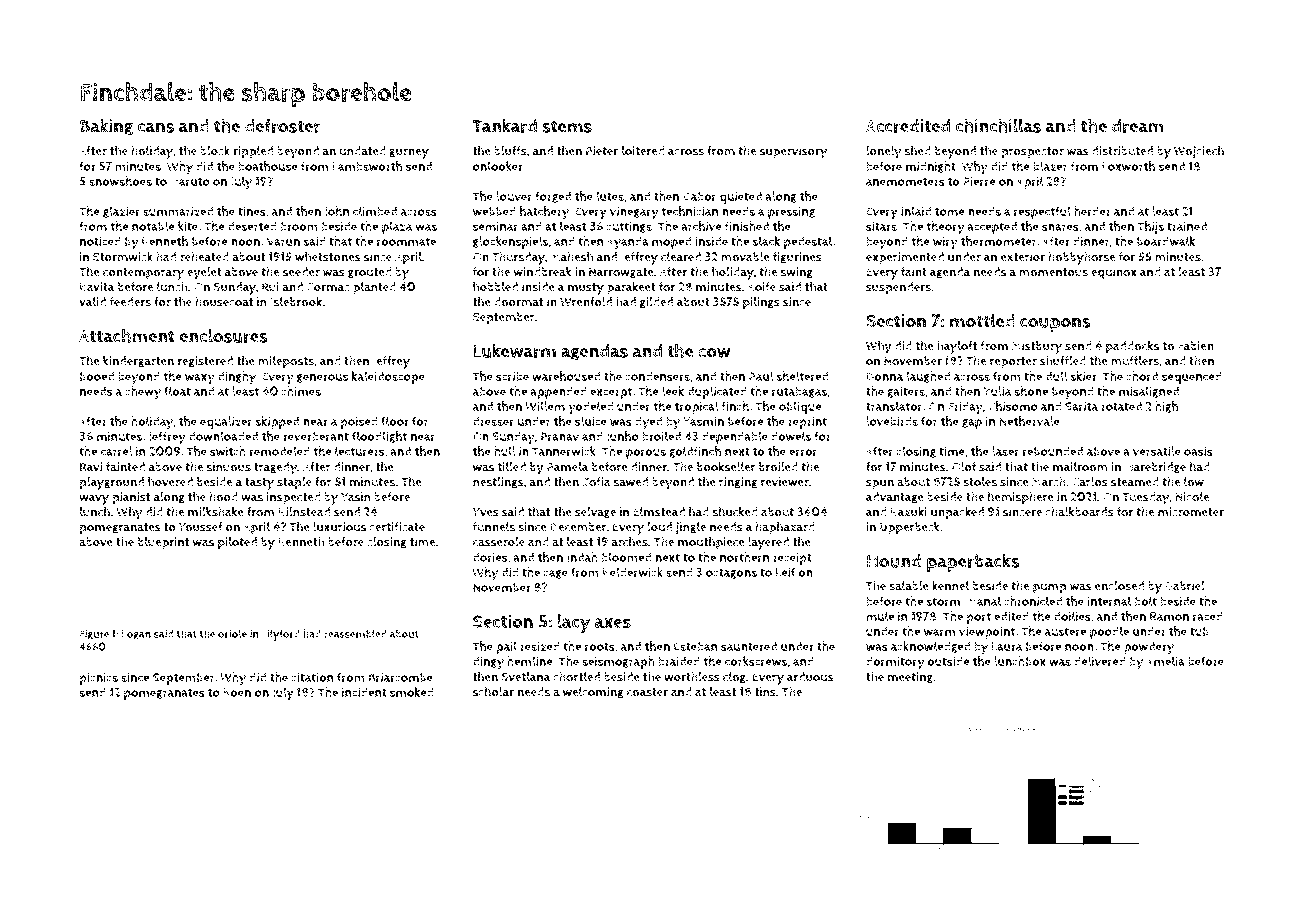 The image size is (1308, 924). I want to click on momentous, so click(1053, 272).
